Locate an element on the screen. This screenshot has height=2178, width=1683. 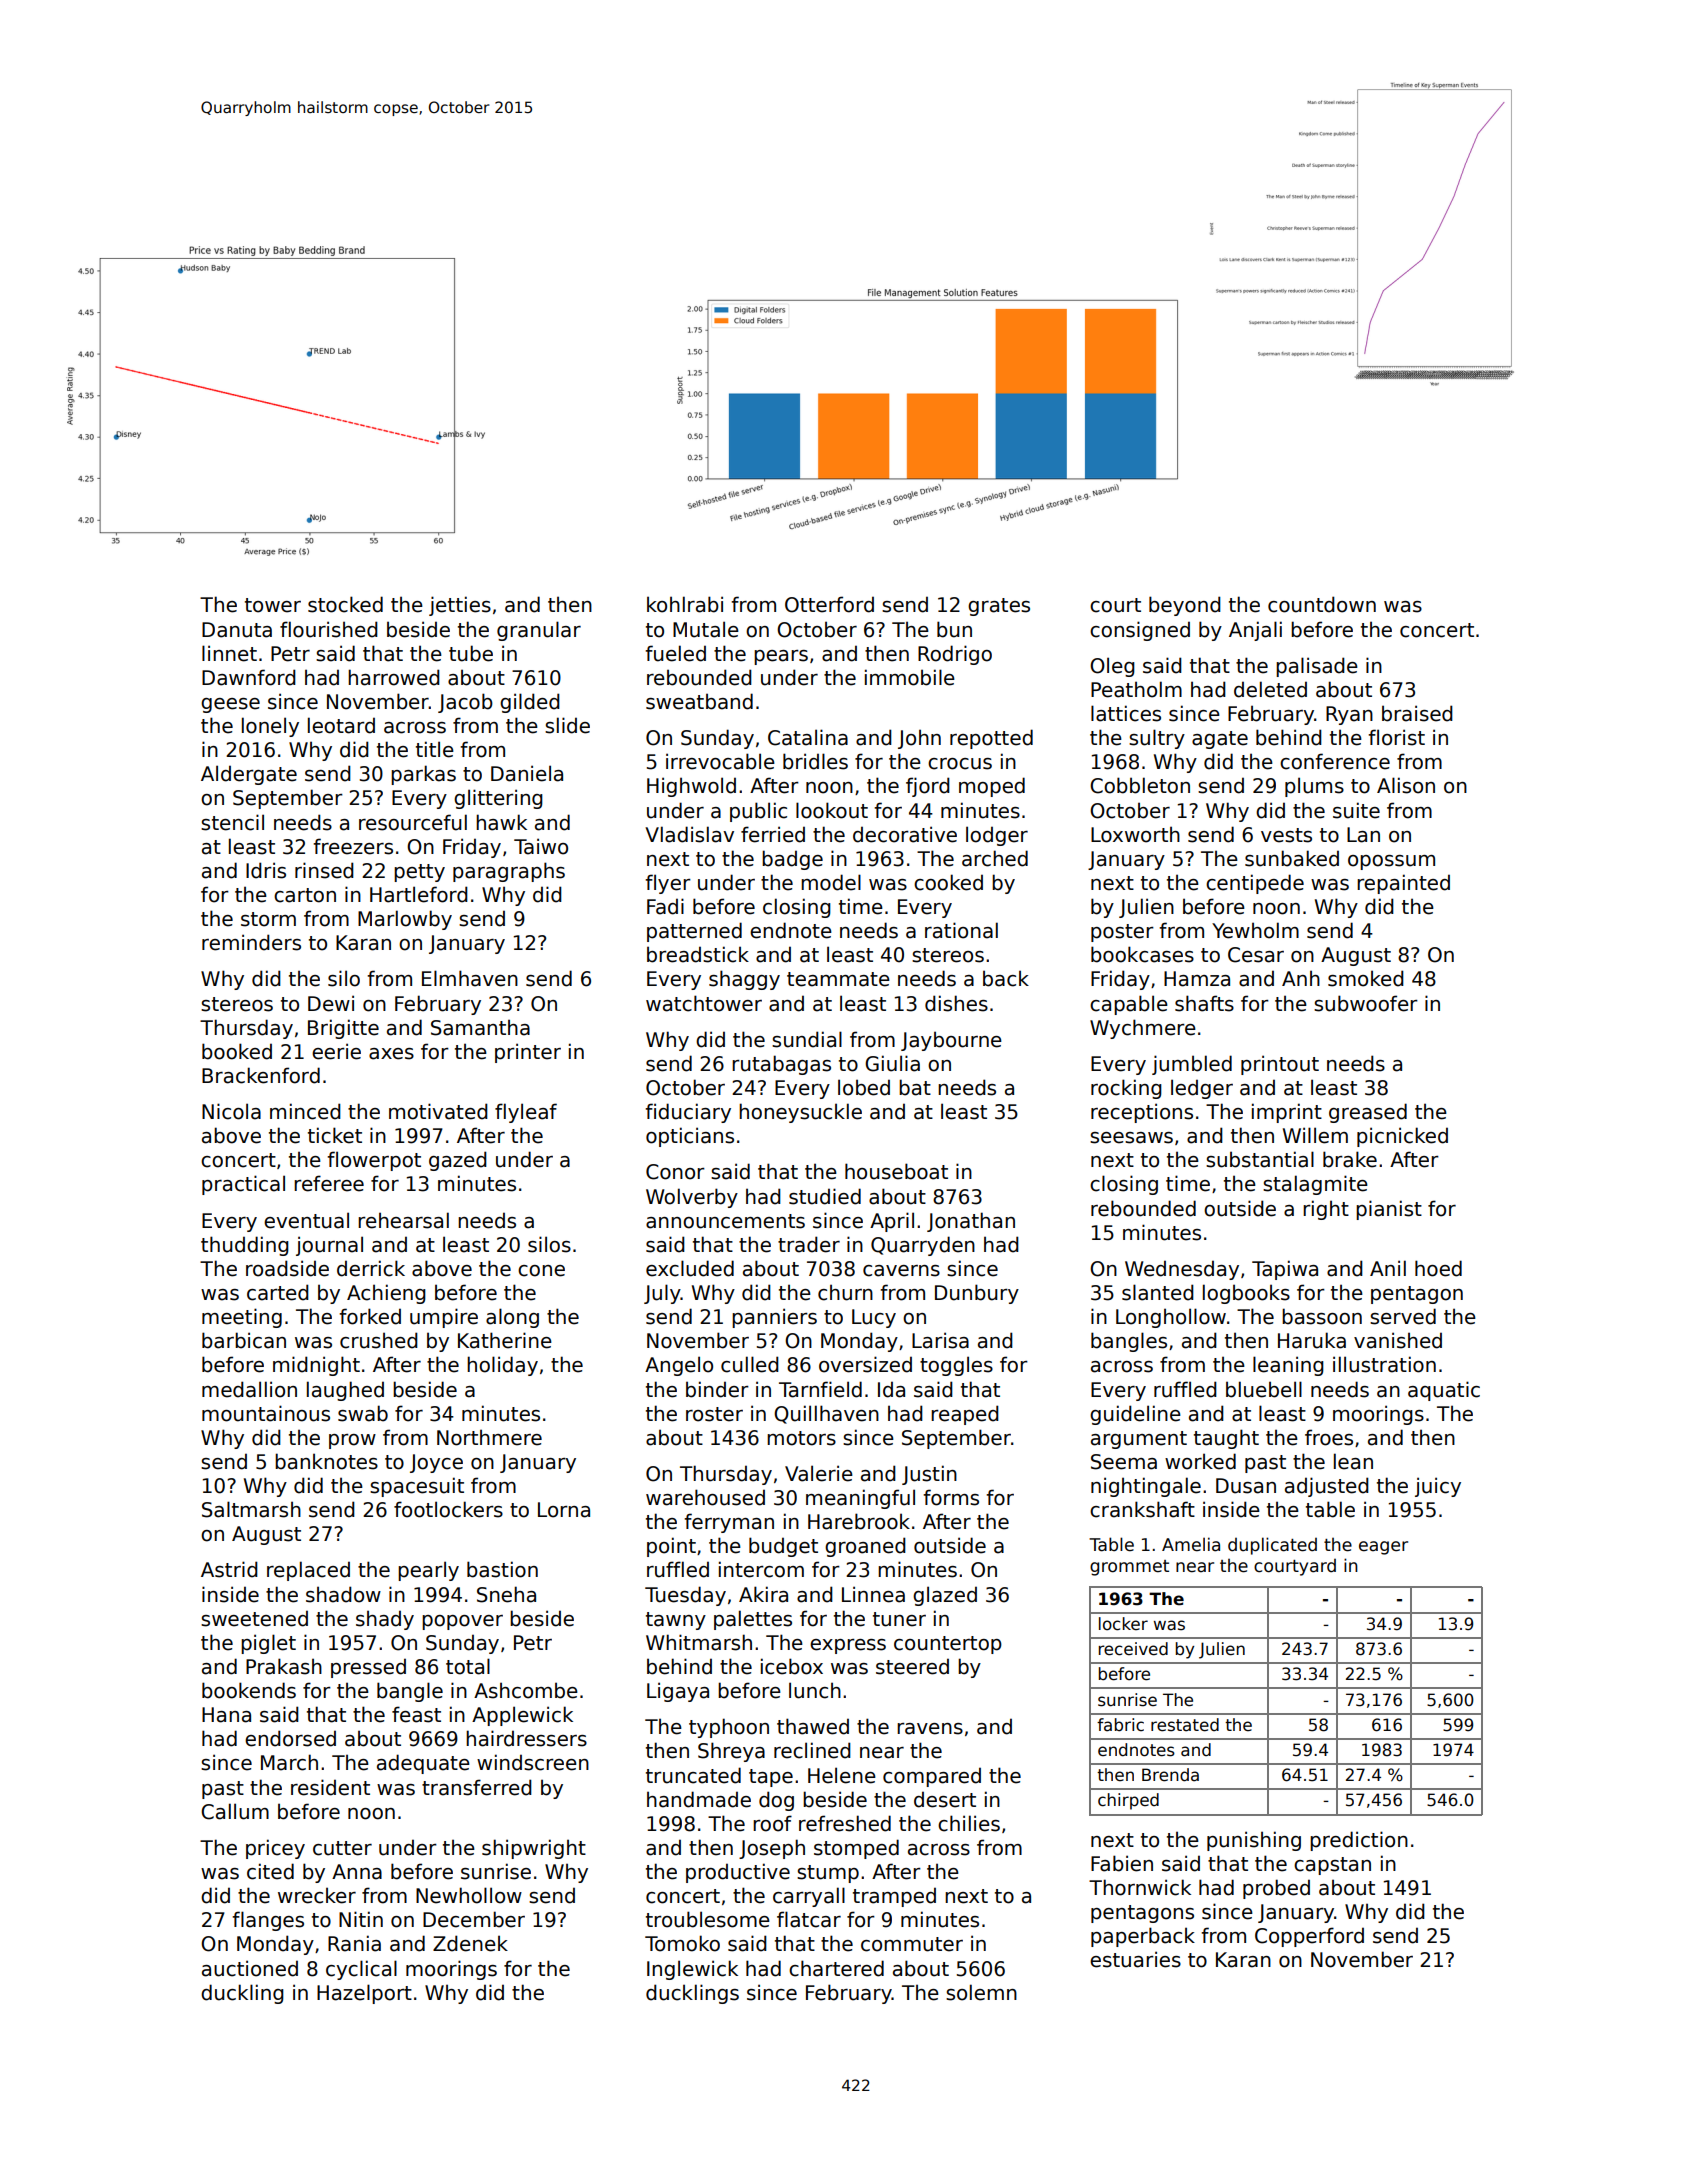
estuaries is located at coordinates (1135, 1959).
